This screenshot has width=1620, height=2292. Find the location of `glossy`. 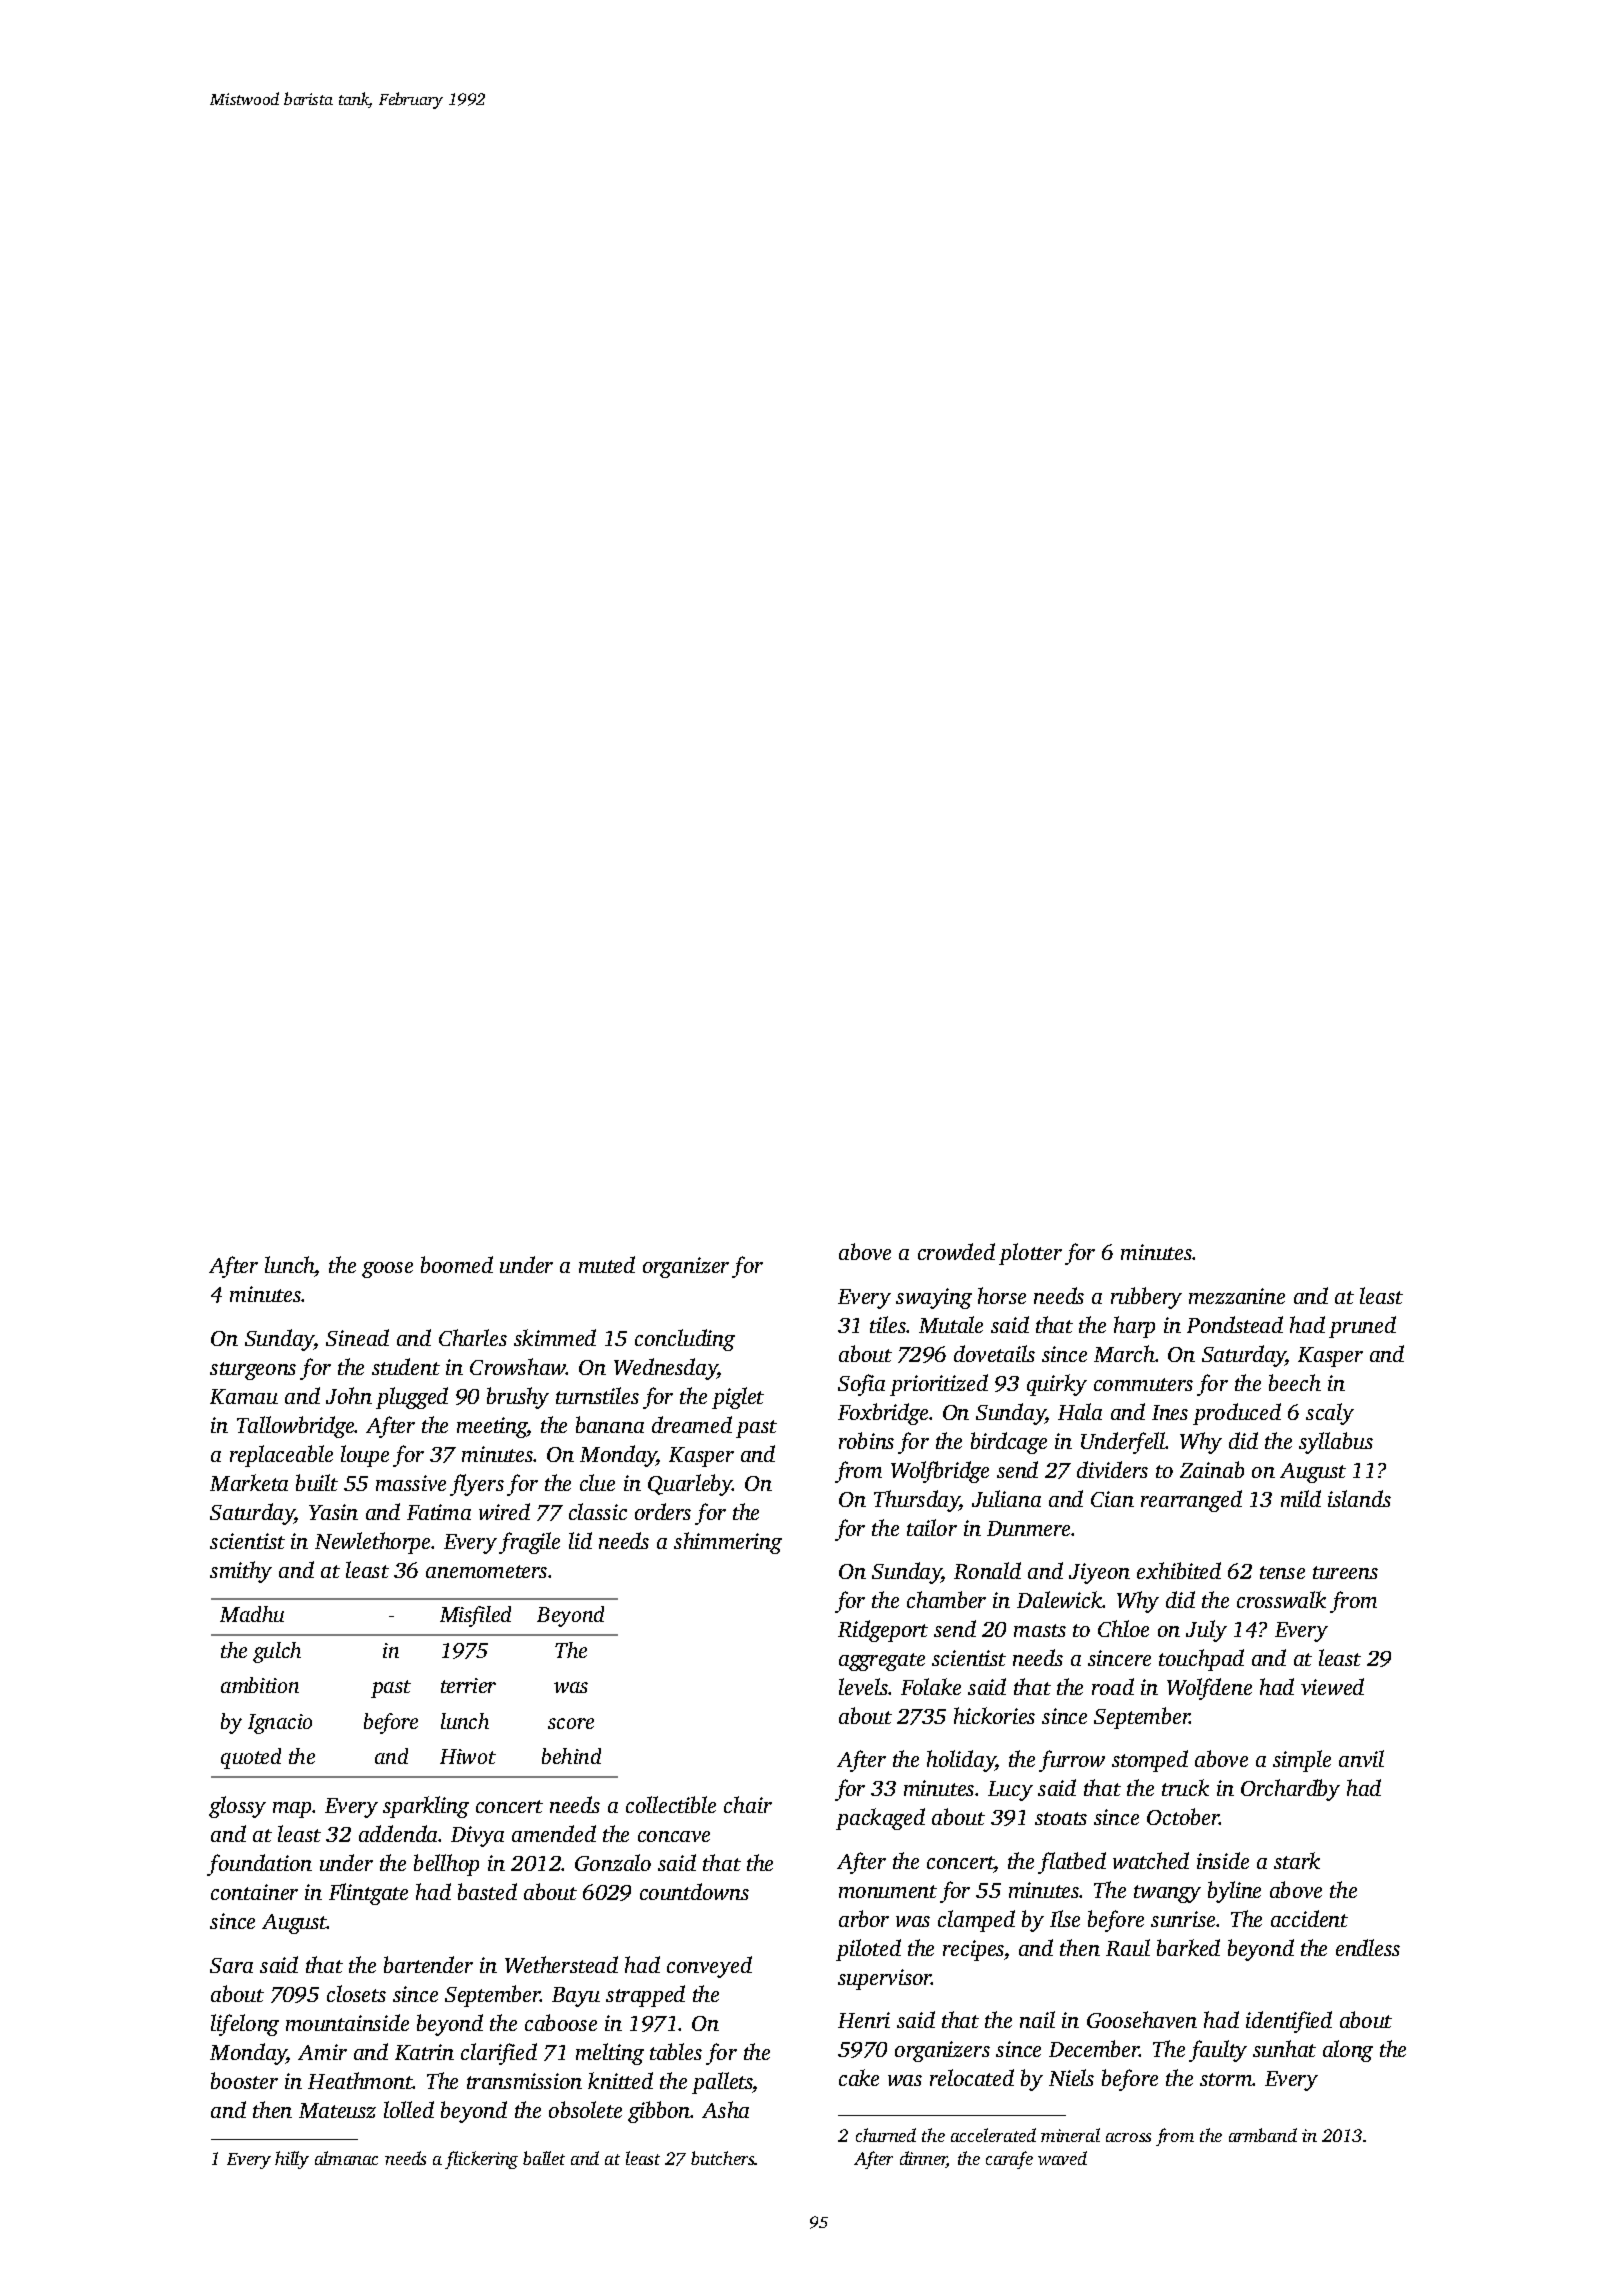

glossy is located at coordinates (237, 1807).
